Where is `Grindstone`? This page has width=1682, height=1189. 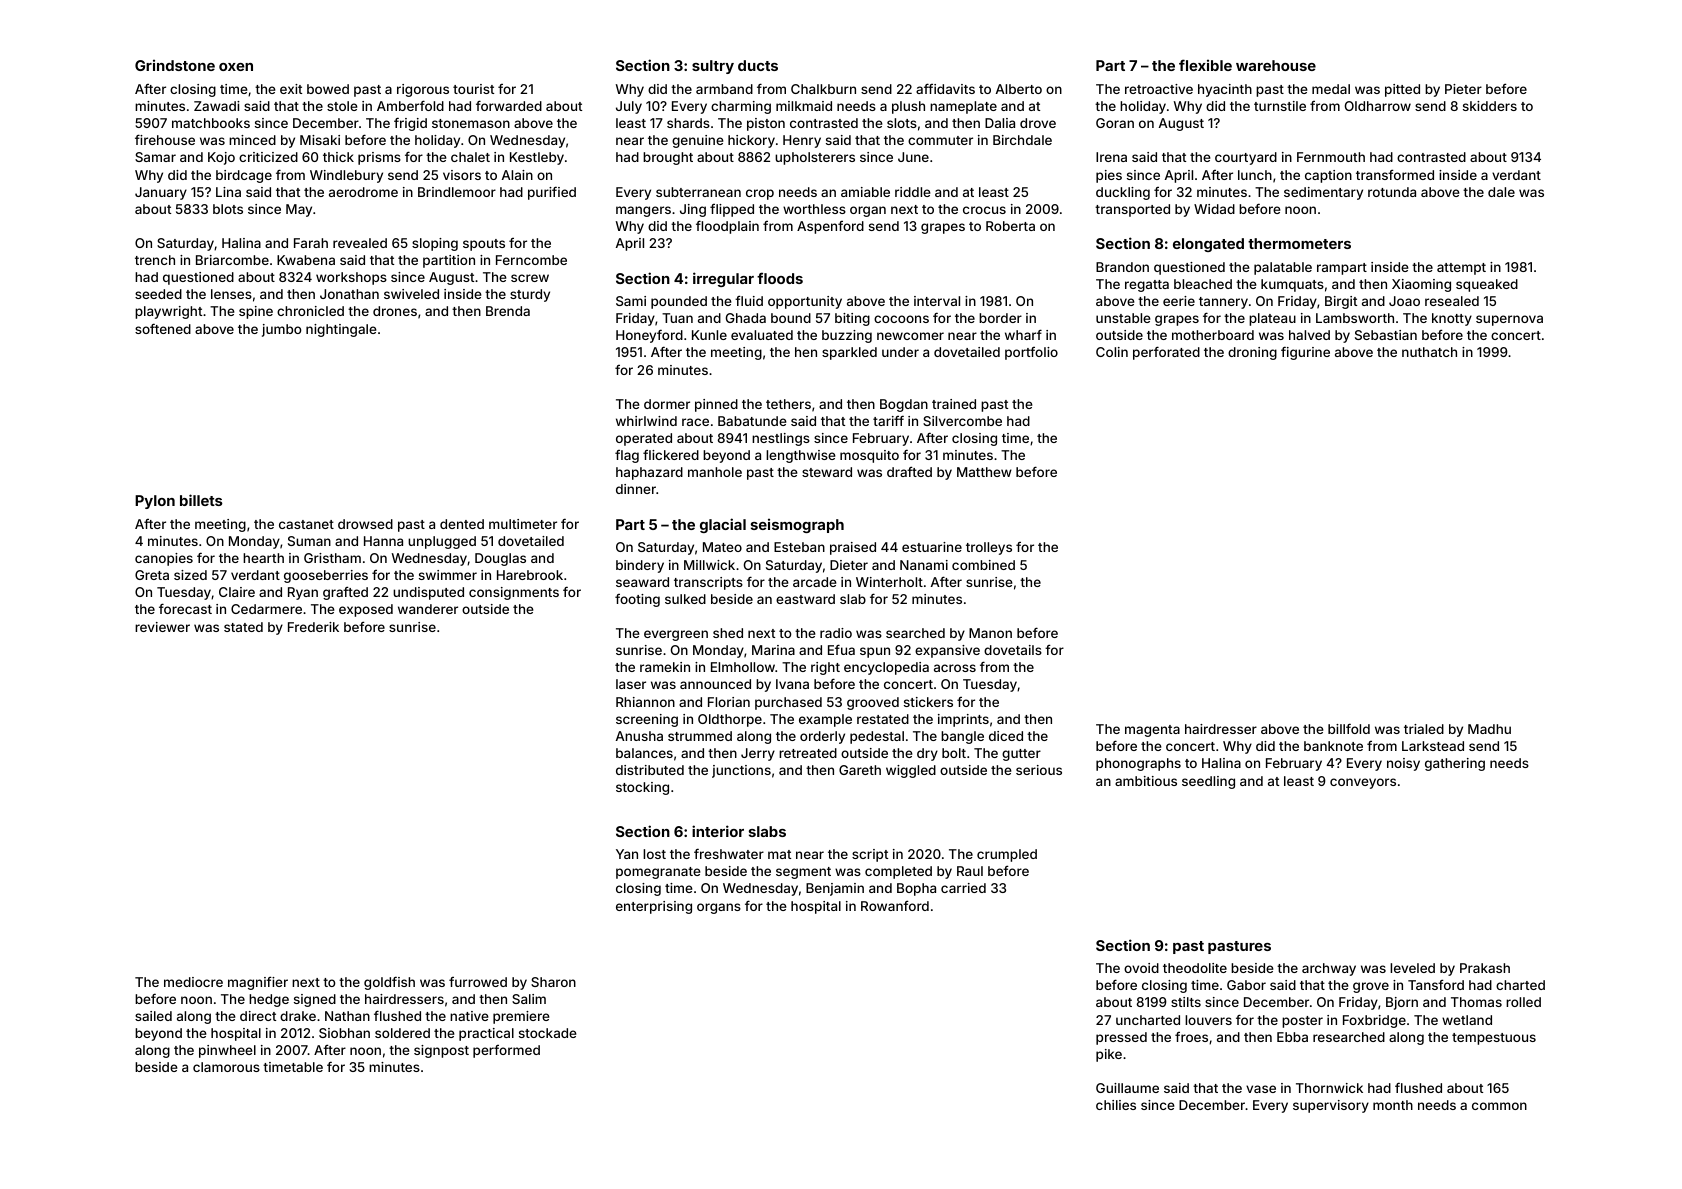
Grindstone is located at coordinates (175, 65).
